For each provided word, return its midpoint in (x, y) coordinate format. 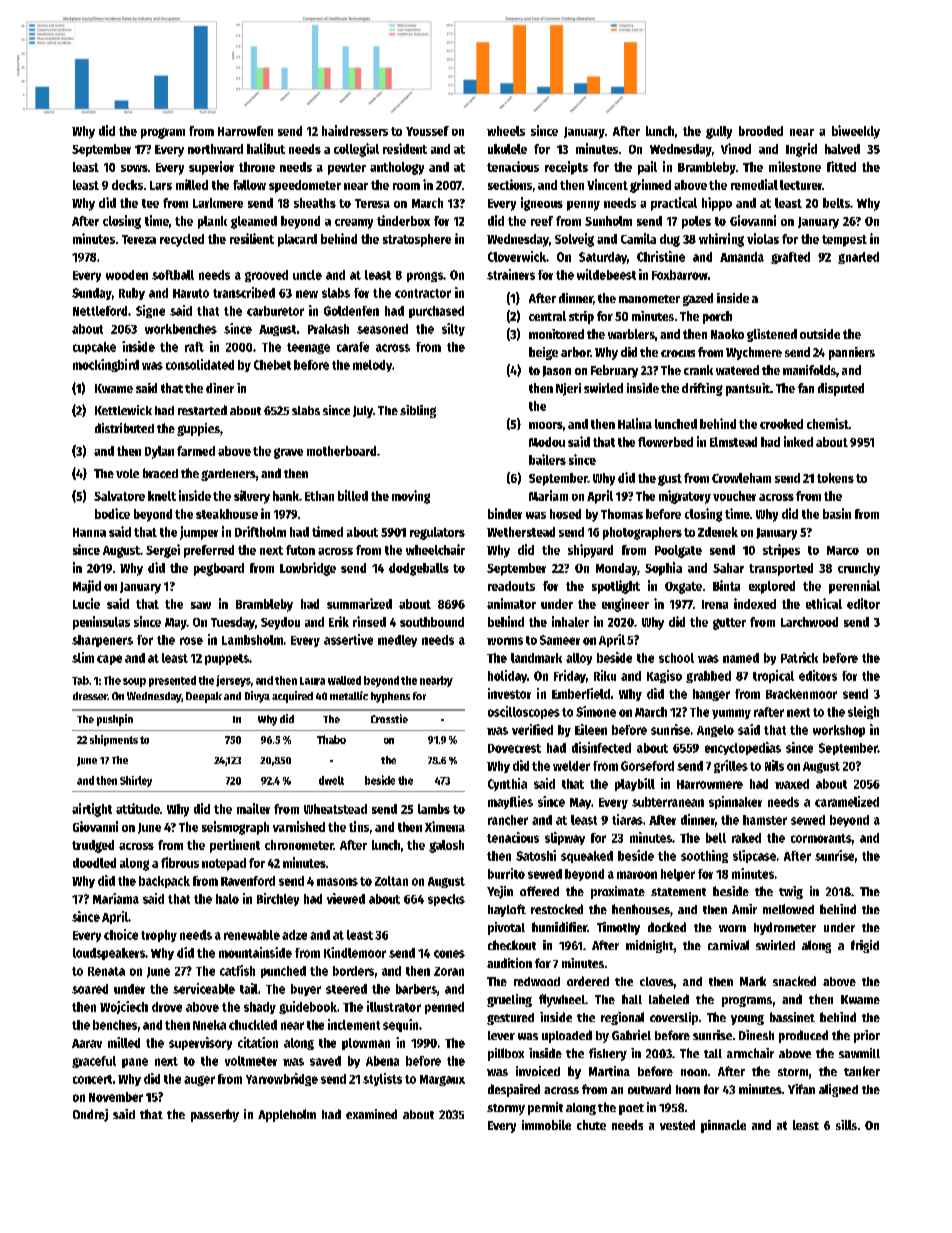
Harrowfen (245, 131)
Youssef (427, 131)
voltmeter (251, 1061)
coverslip (674, 1018)
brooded (761, 131)
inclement (354, 1024)
